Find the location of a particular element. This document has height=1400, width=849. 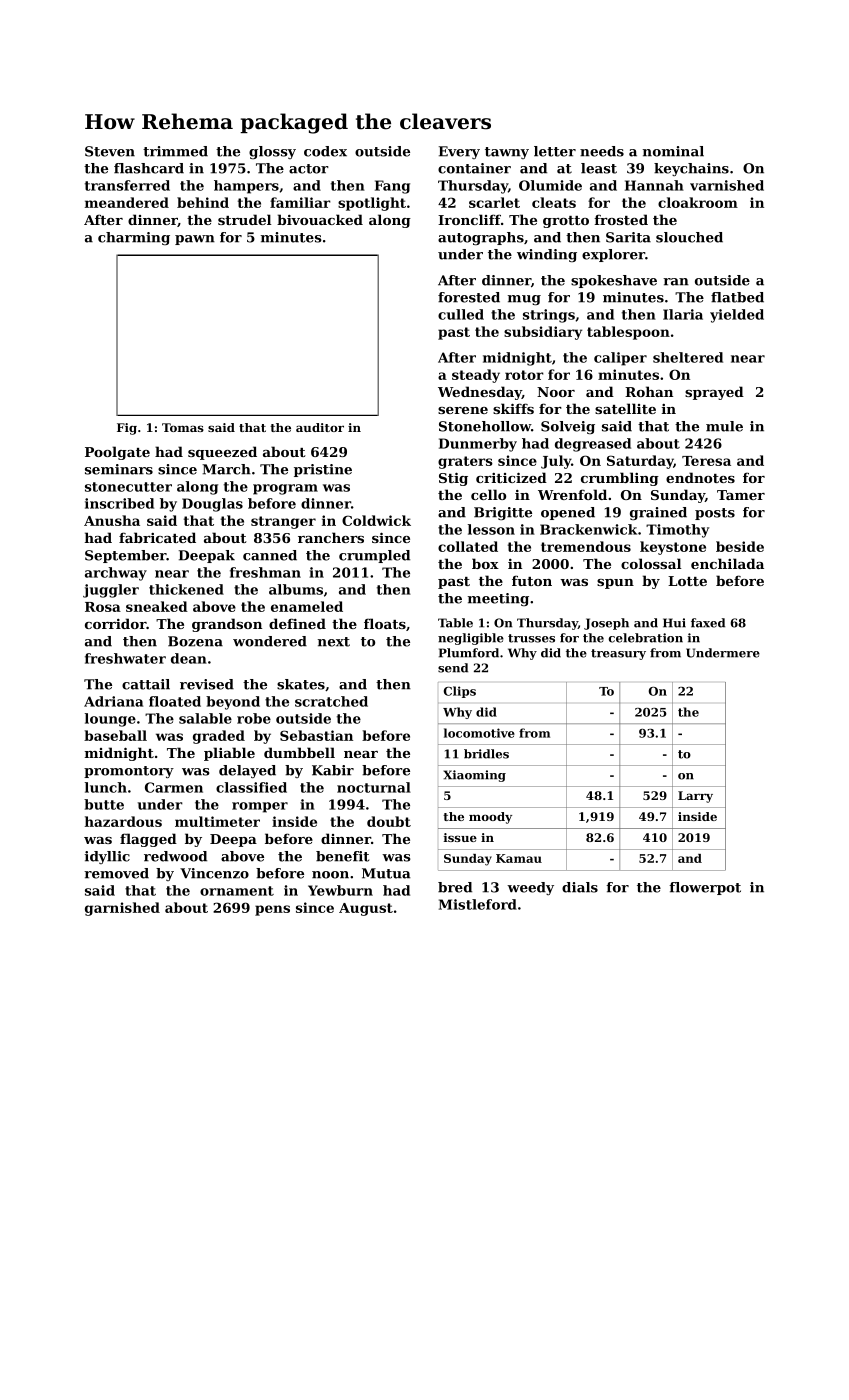

Fig is located at coordinates (127, 429).
